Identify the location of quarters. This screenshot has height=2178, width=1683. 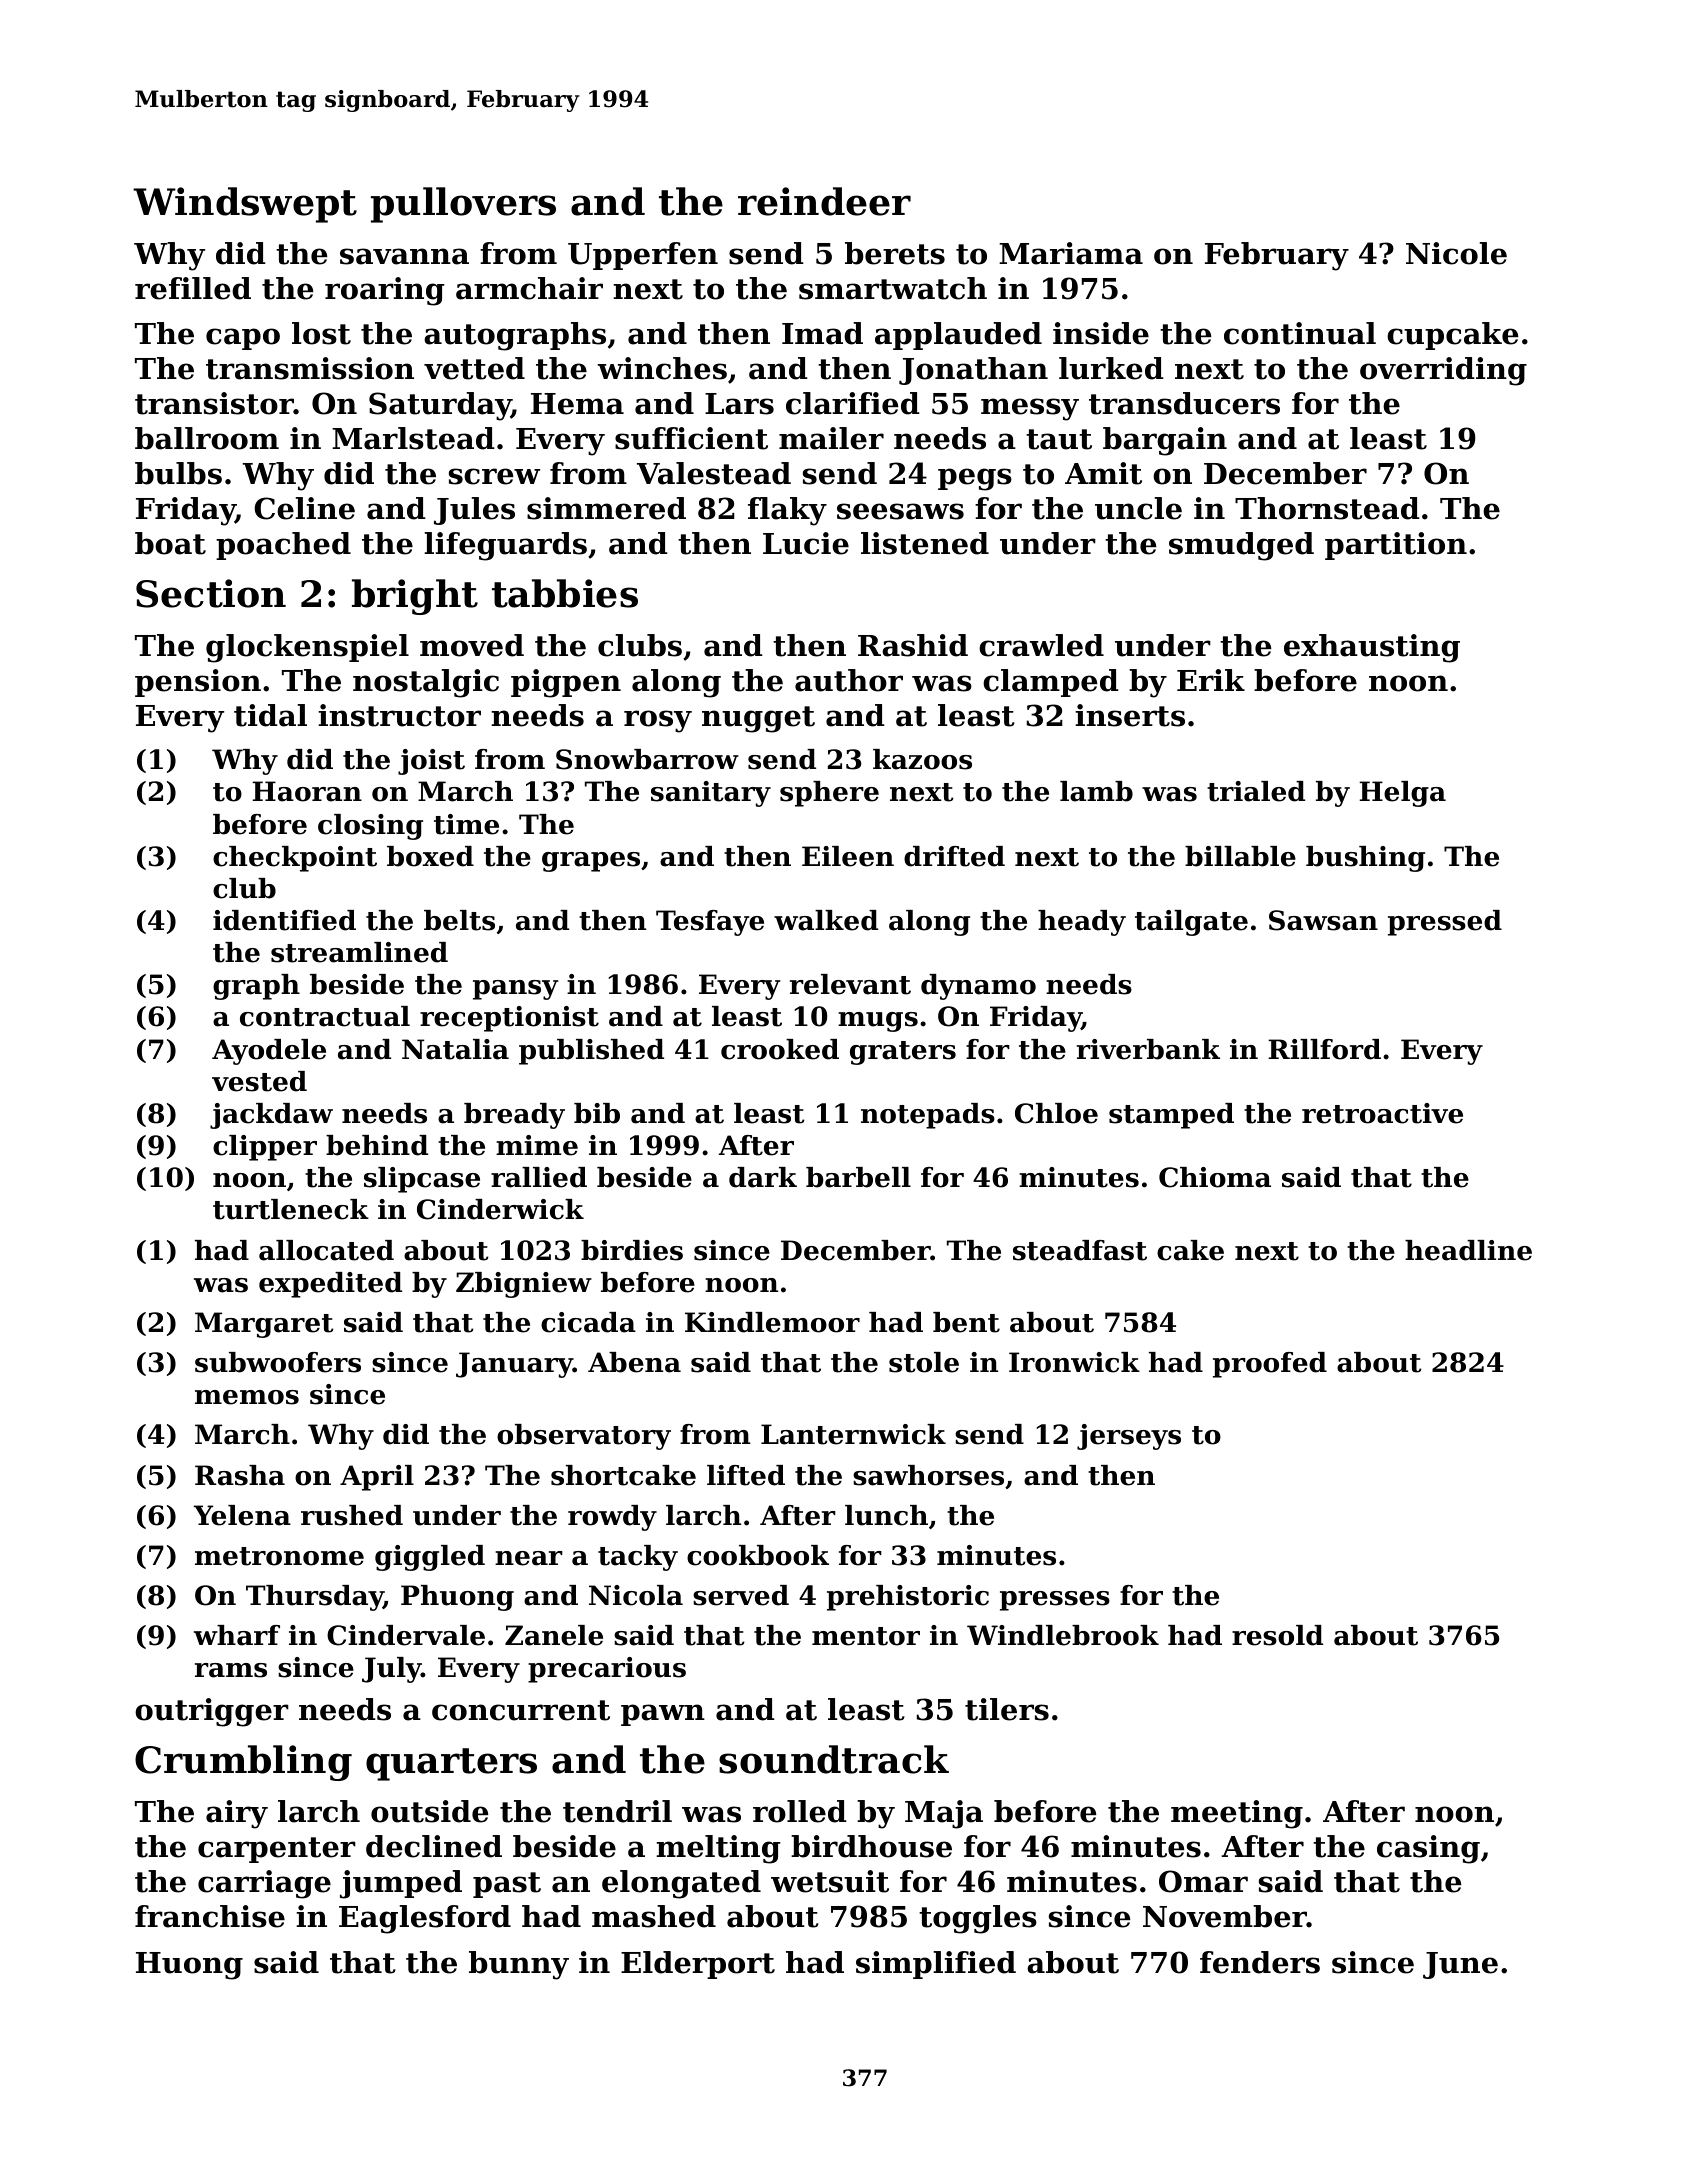
(451, 1764).
